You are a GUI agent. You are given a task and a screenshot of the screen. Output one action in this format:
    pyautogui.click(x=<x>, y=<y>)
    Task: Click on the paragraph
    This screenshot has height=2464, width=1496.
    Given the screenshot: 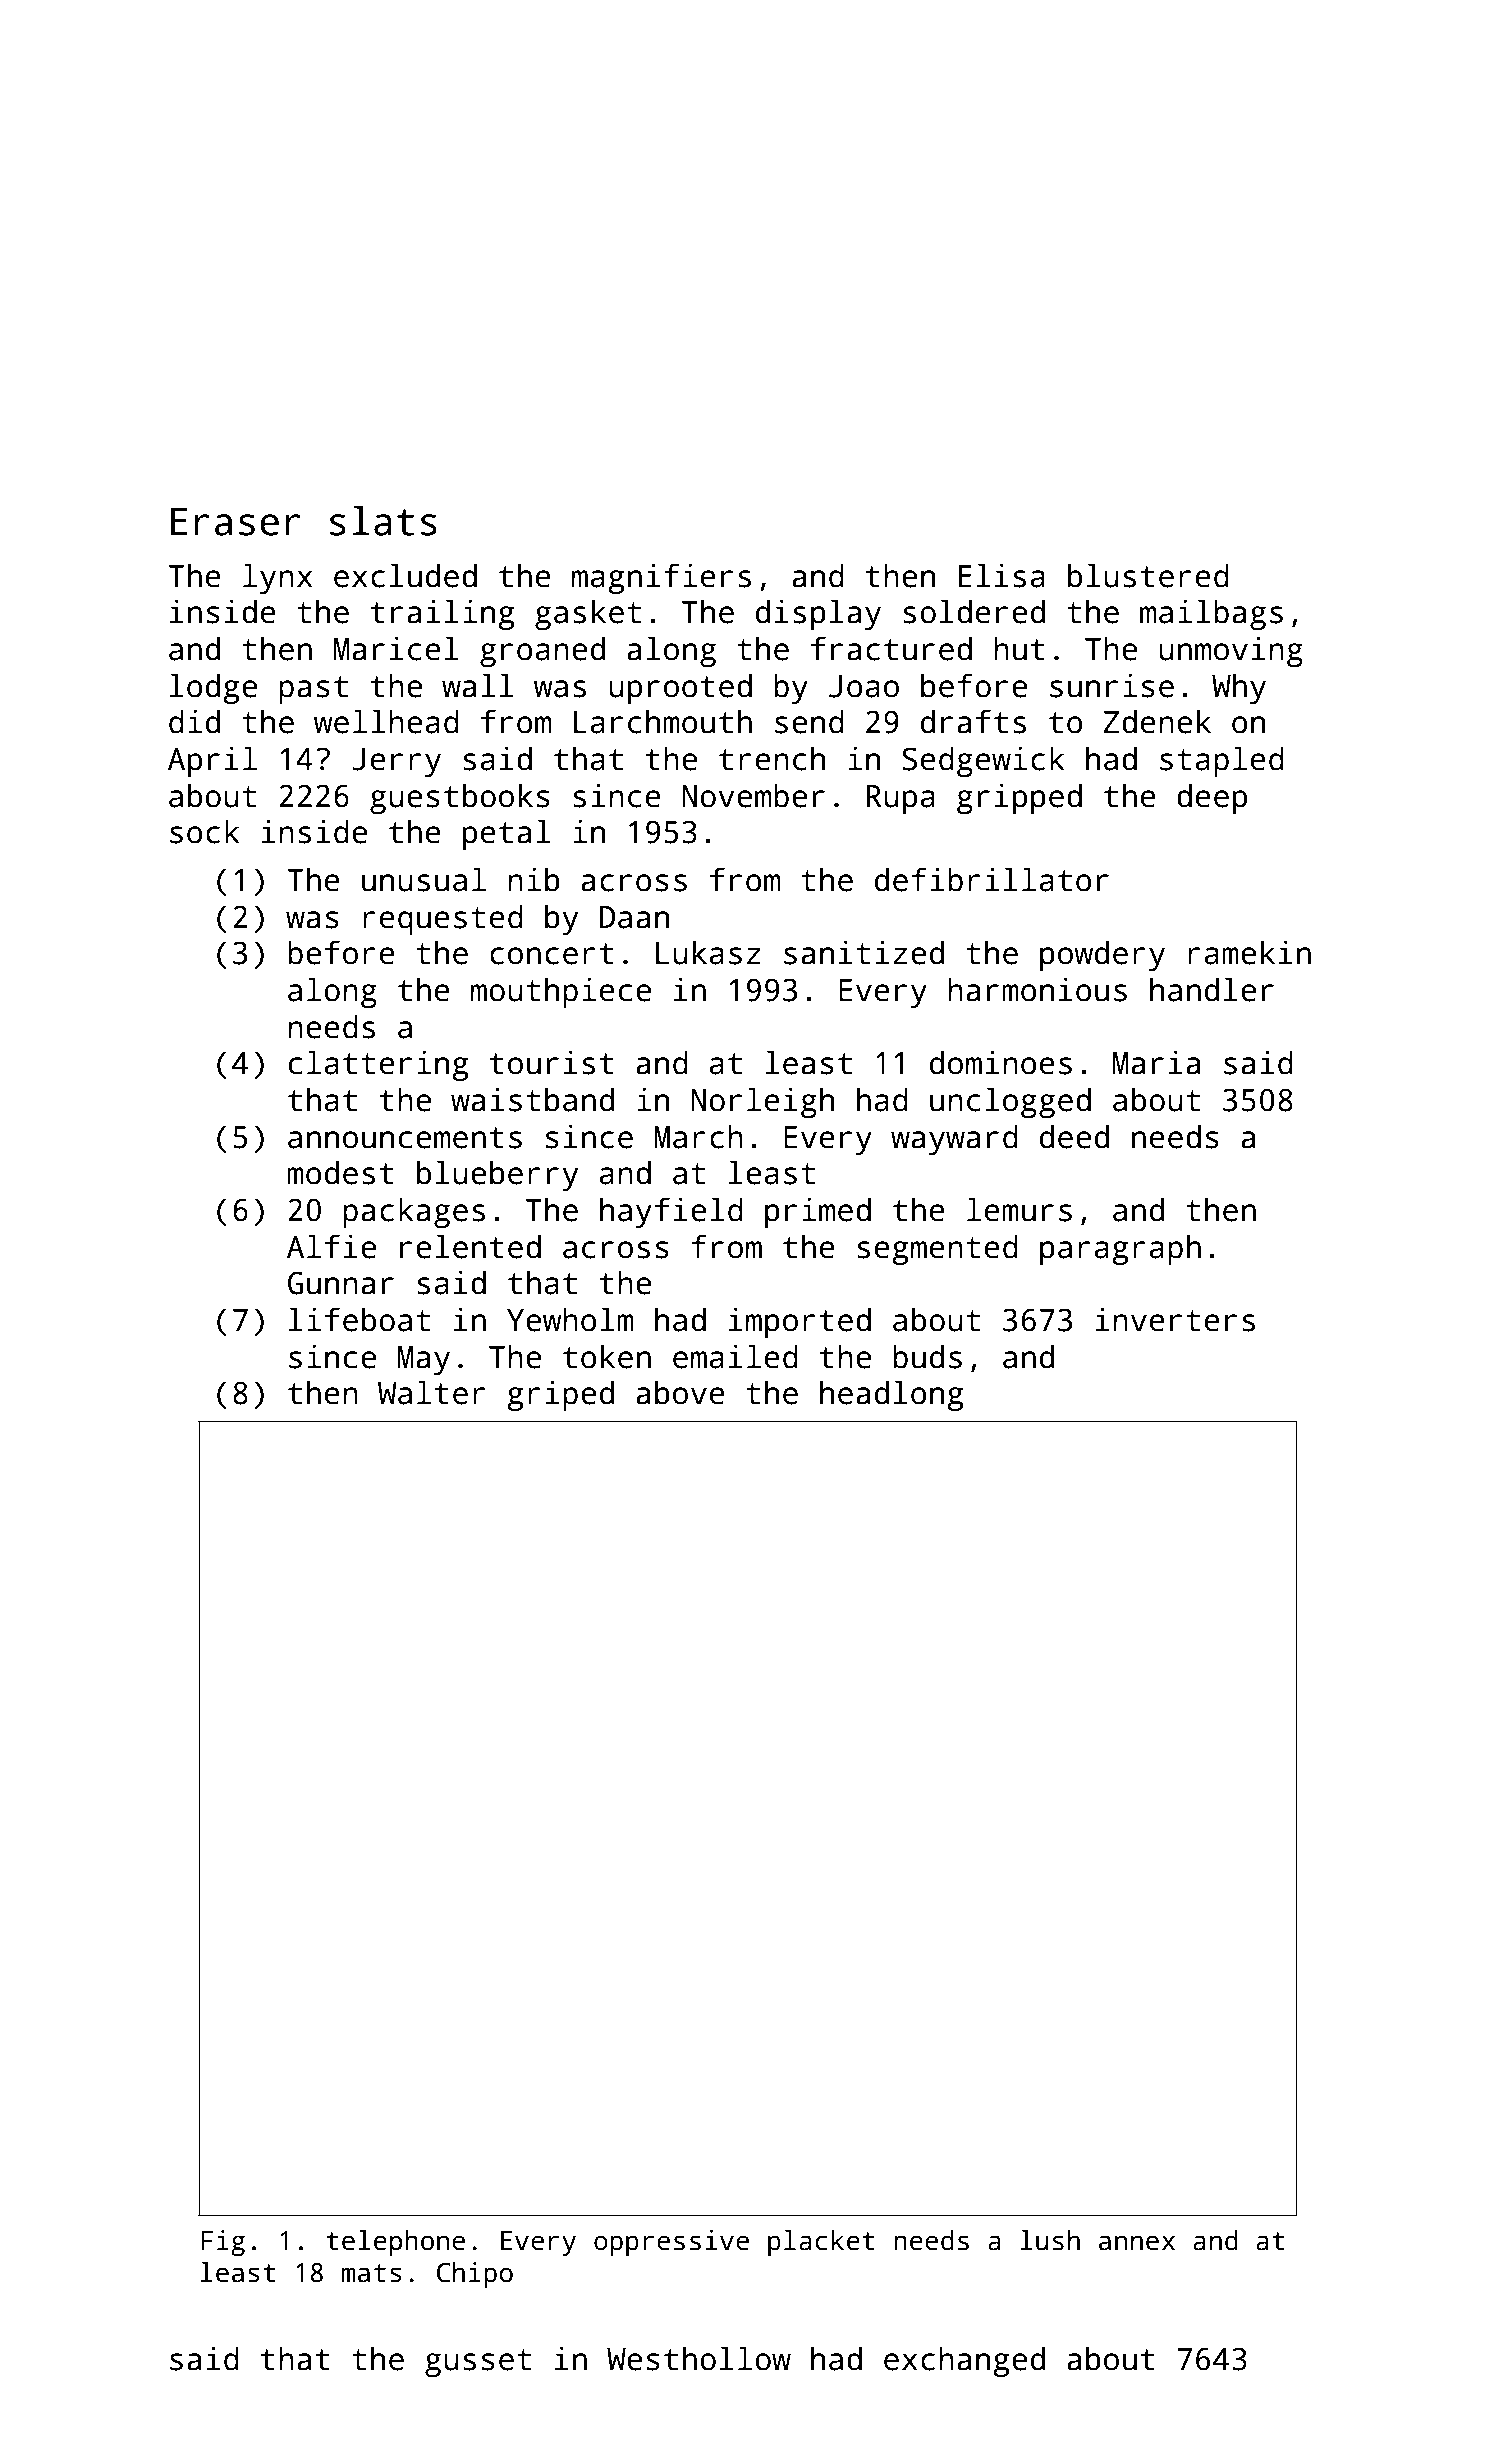 What is the action you would take?
    pyautogui.click(x=1120, y=1249)
